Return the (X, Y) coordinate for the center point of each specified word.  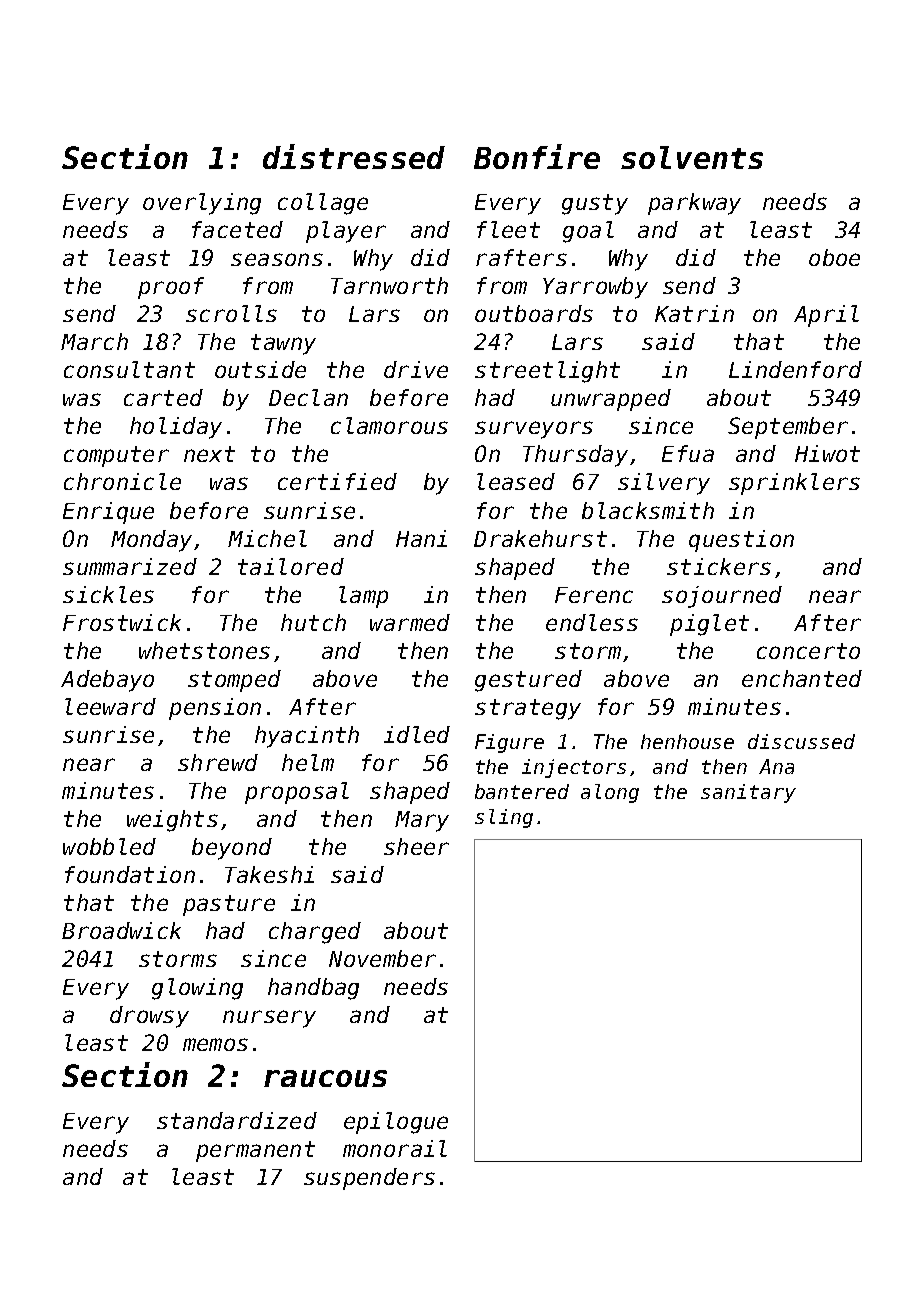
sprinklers (794, 484)
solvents (692, 157)
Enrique (108, 513)
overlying (202, 204)
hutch (313, 622)
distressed (354, 156)
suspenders (369, 1179)
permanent (255, 1151)
